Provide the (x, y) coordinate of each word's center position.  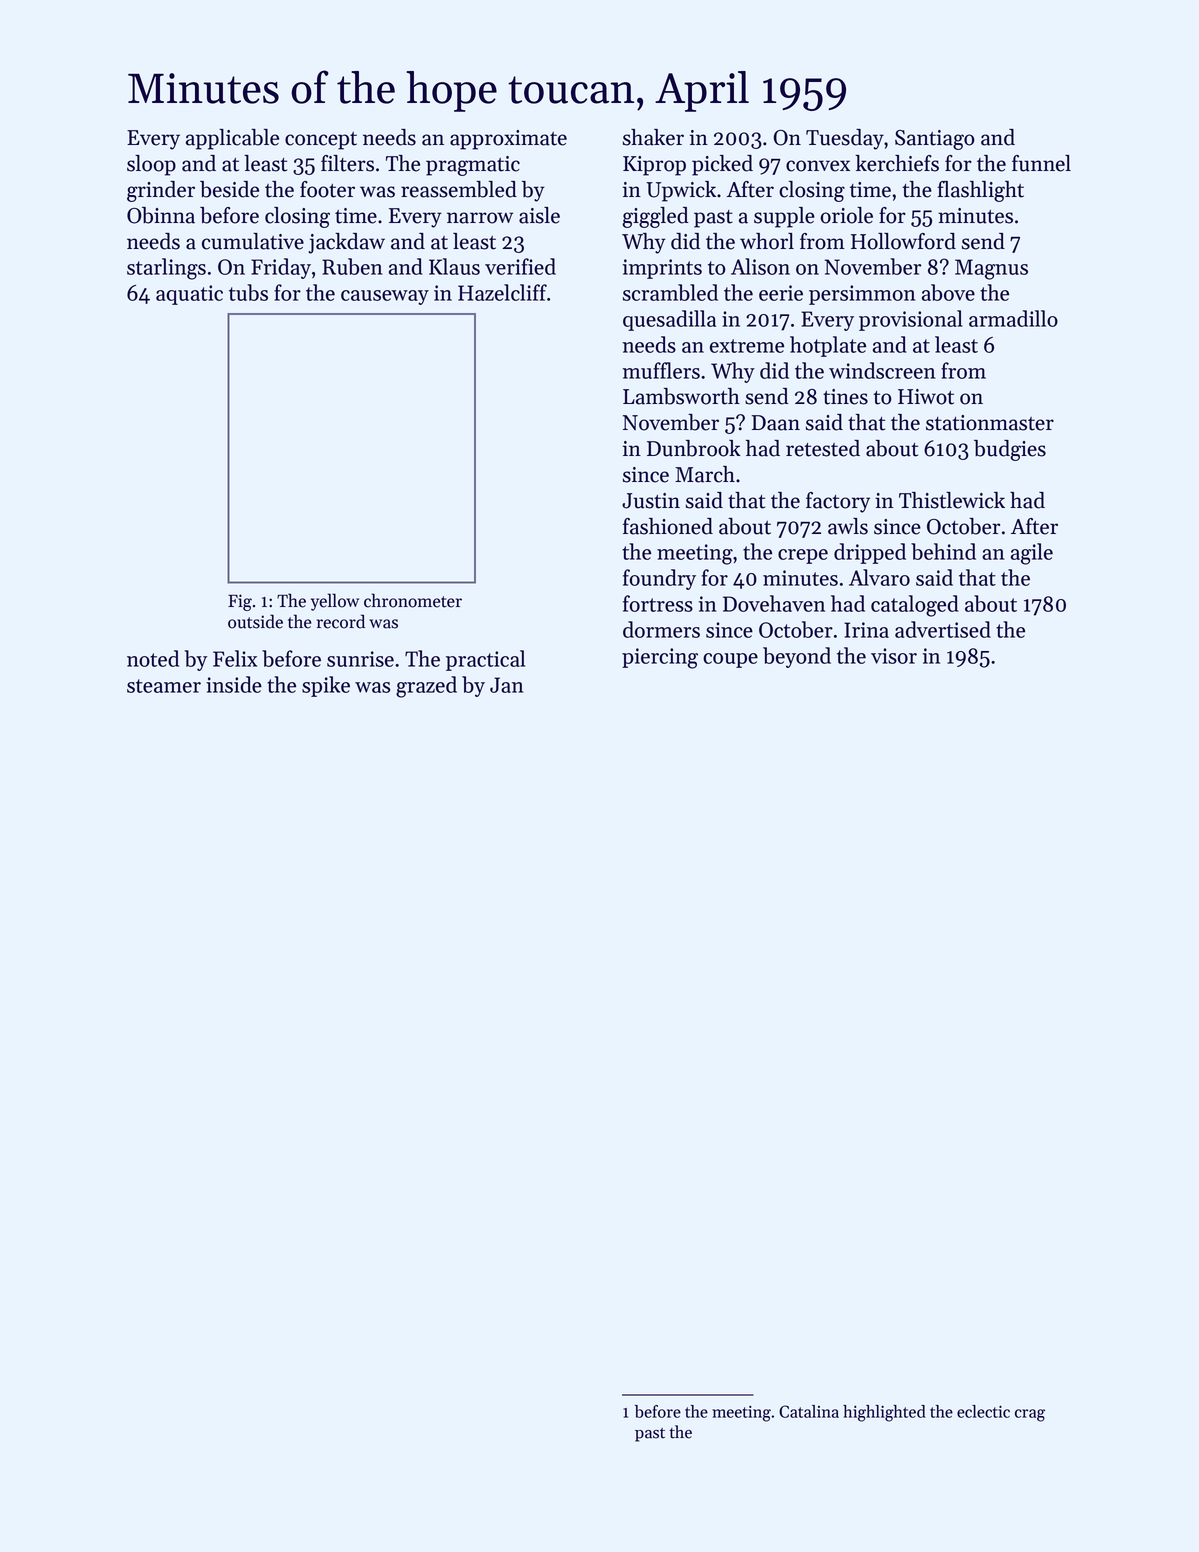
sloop (151, 165)
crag (1030, 1415)
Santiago (935, 140)
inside (234, 684)
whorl (767, 241)
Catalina (809, 1411)
